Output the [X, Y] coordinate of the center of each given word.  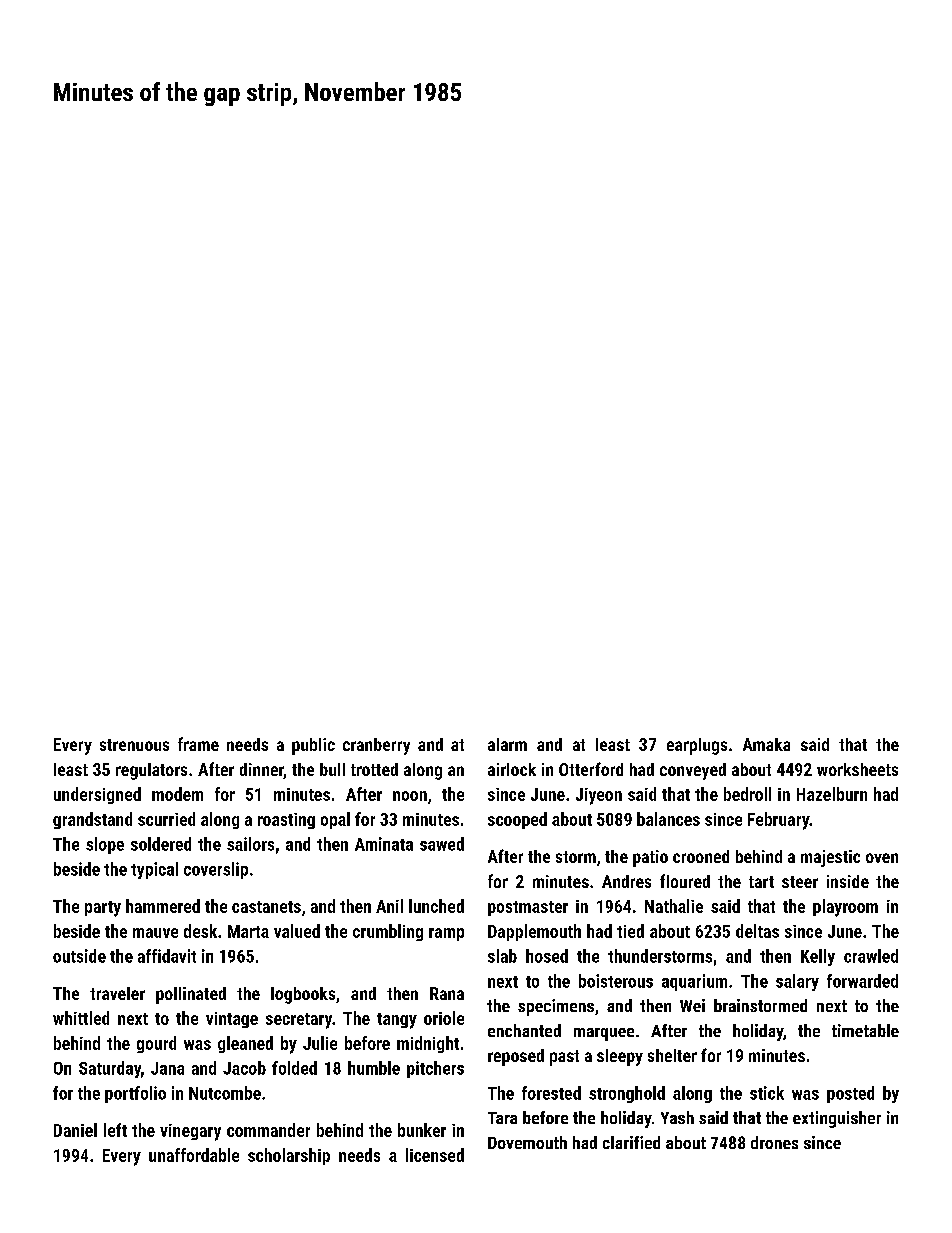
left [115, 1130]
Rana [447, 993]
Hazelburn [832, 794]
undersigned [97, 795]
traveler [117, 993]
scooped [517, 820]
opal [335, 820]
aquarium [694, 982]
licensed [435, 1155]
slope [105, 845]
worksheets [857, 769]
